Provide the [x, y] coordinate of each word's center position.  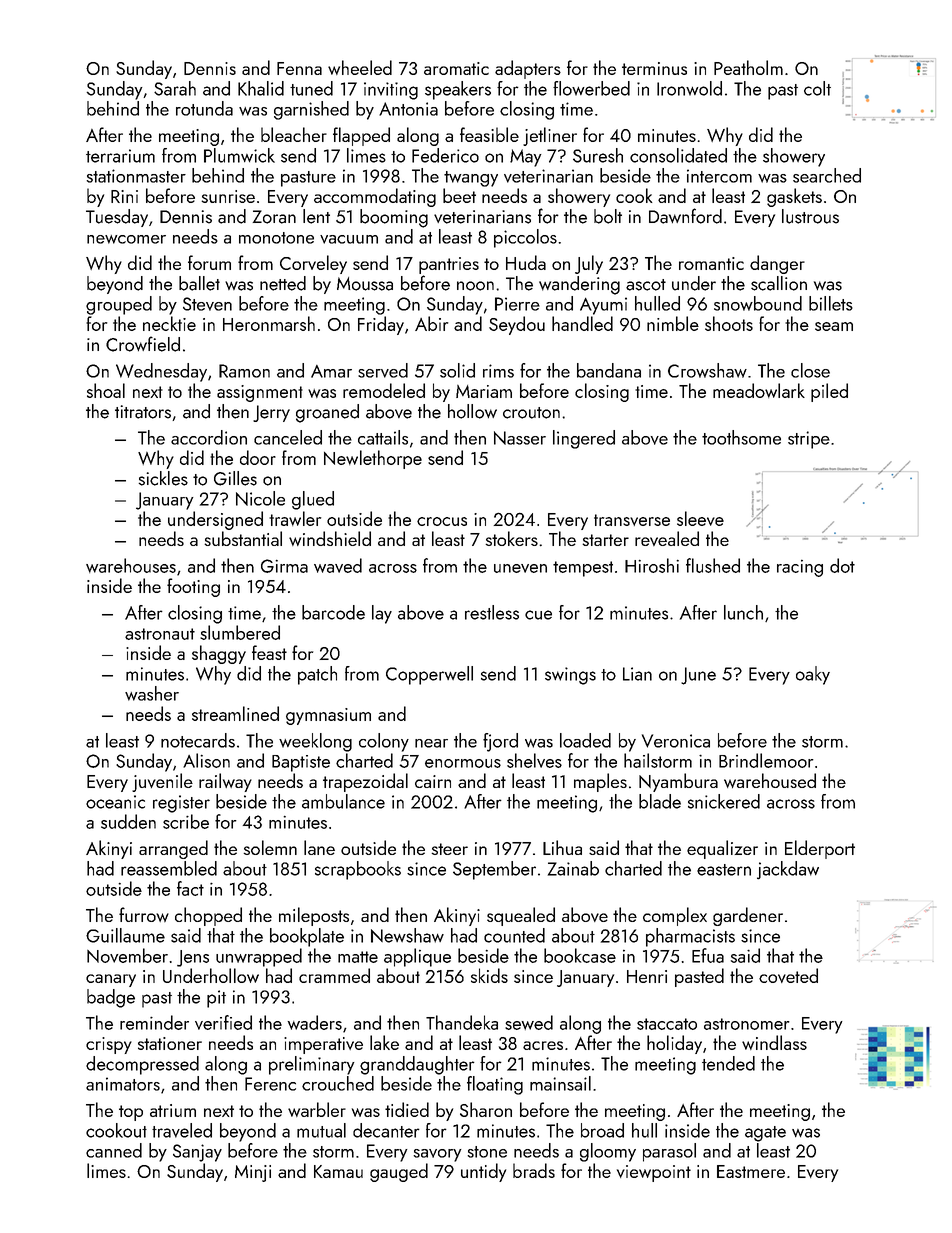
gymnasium [328, 716]
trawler [295, 518]
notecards [198, 740]
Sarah [175, 88]
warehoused [770, 780]
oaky [813, 675]
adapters [528, 69]
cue [538, 615]
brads [534, 1170]
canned [114, 1150]
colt [817, 88]
